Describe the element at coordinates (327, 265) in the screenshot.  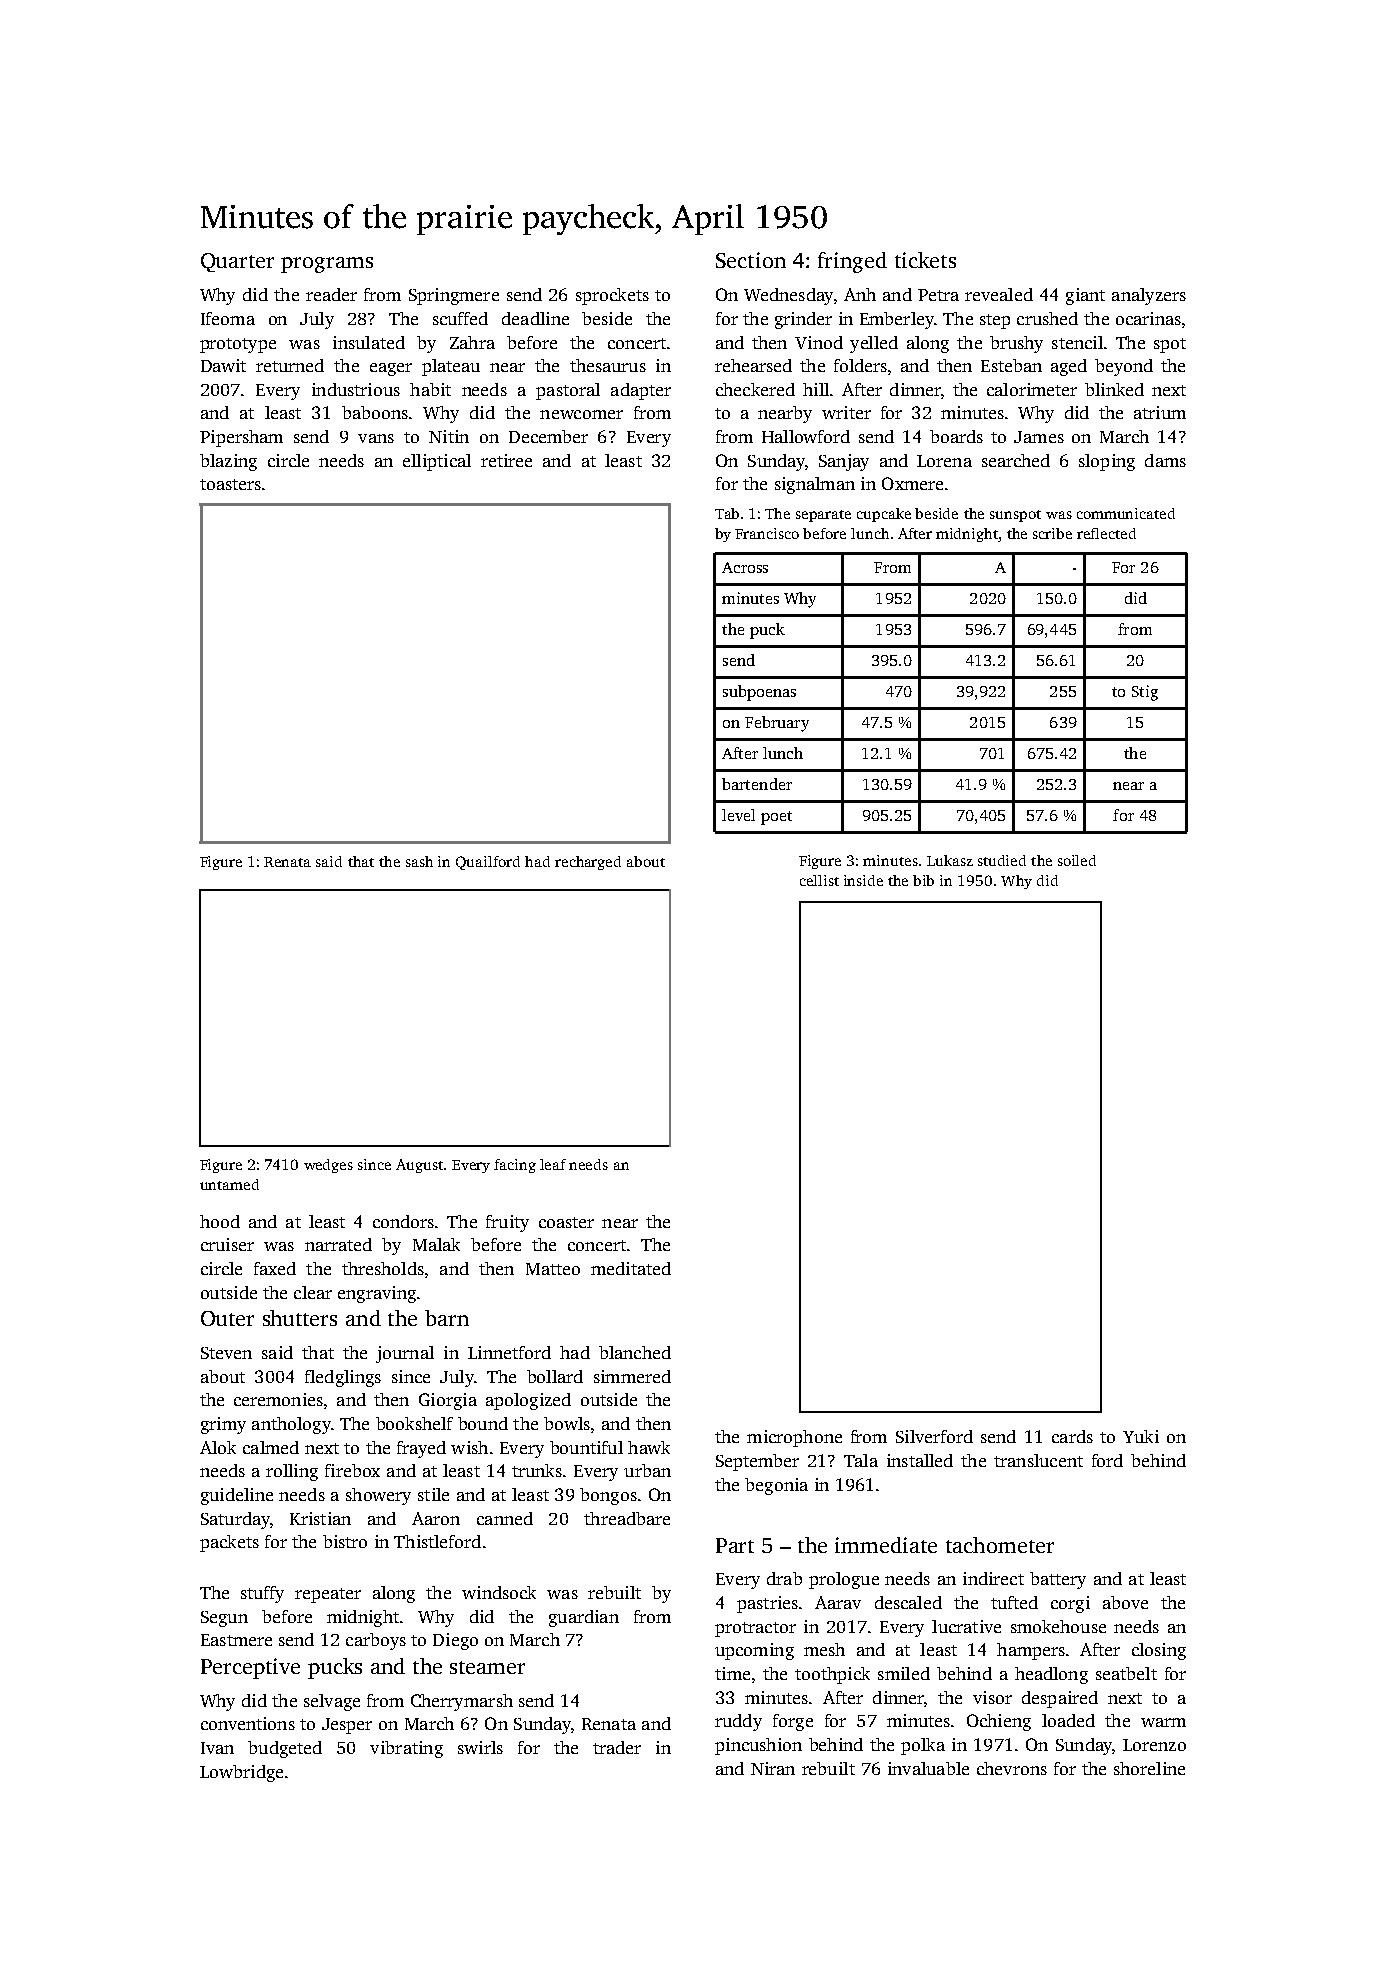
I see `programs` at that location.
